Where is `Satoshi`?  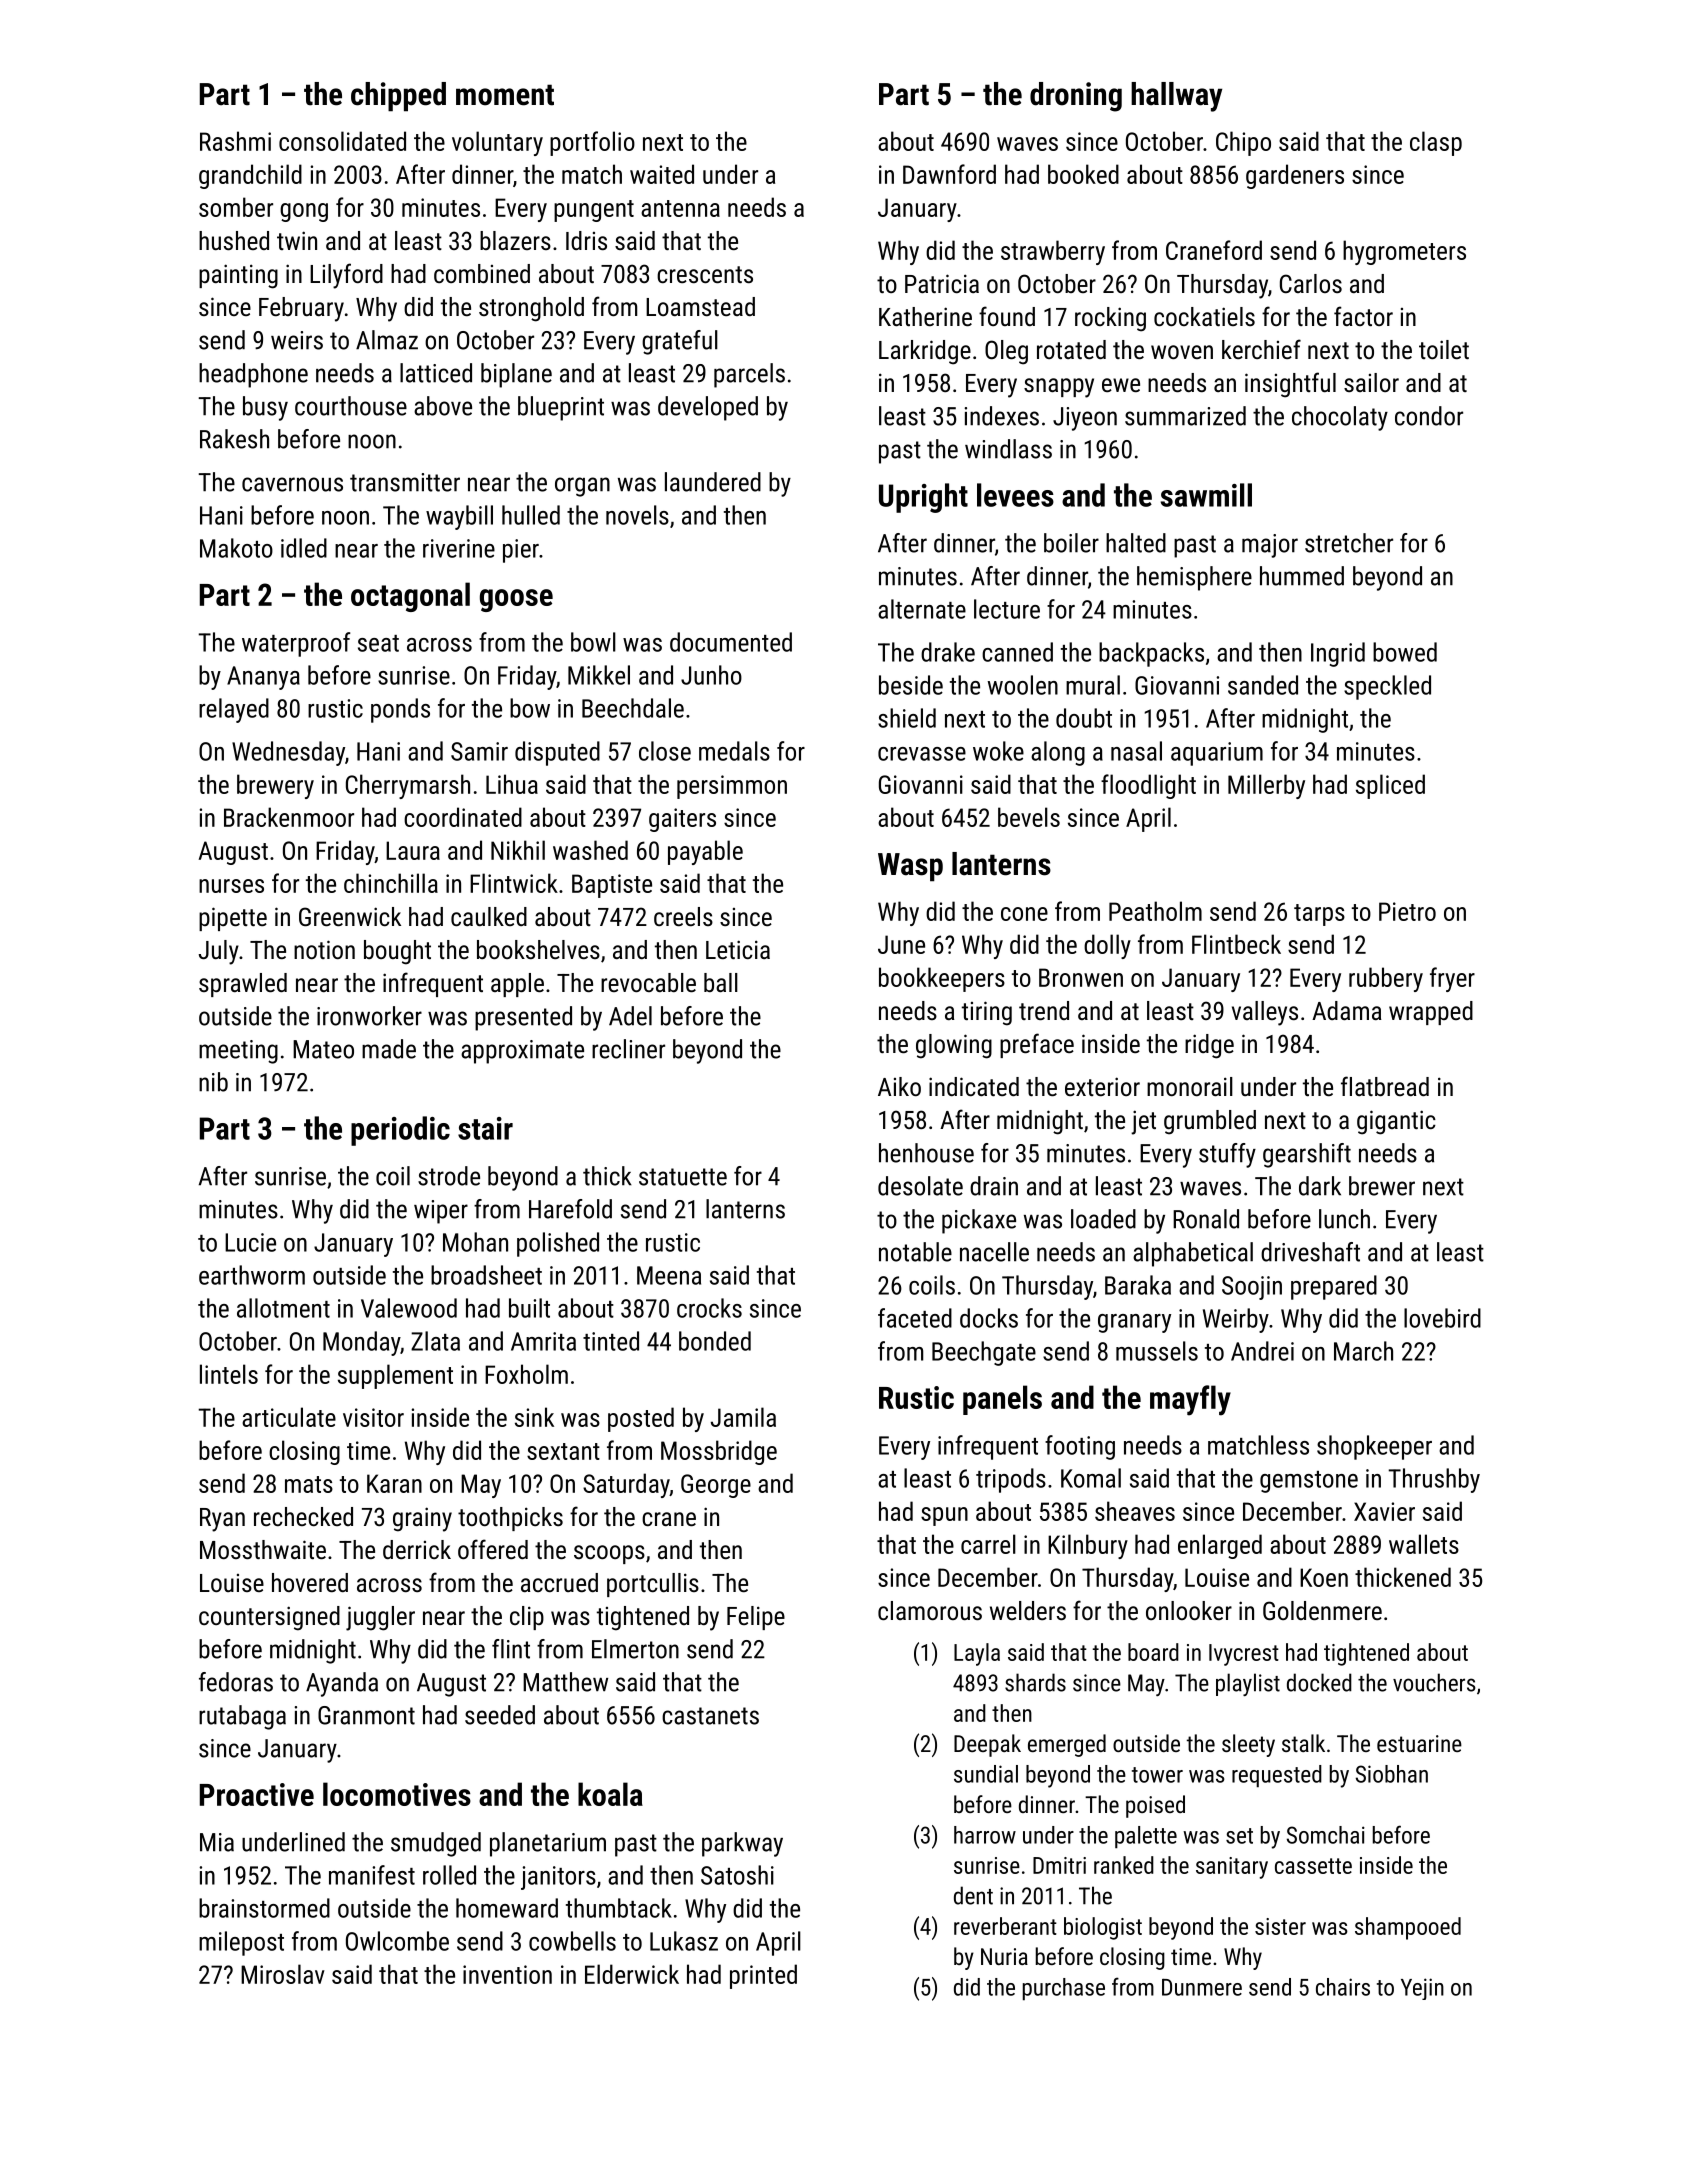
Satoshi is located at coordinates (737, 1875).
